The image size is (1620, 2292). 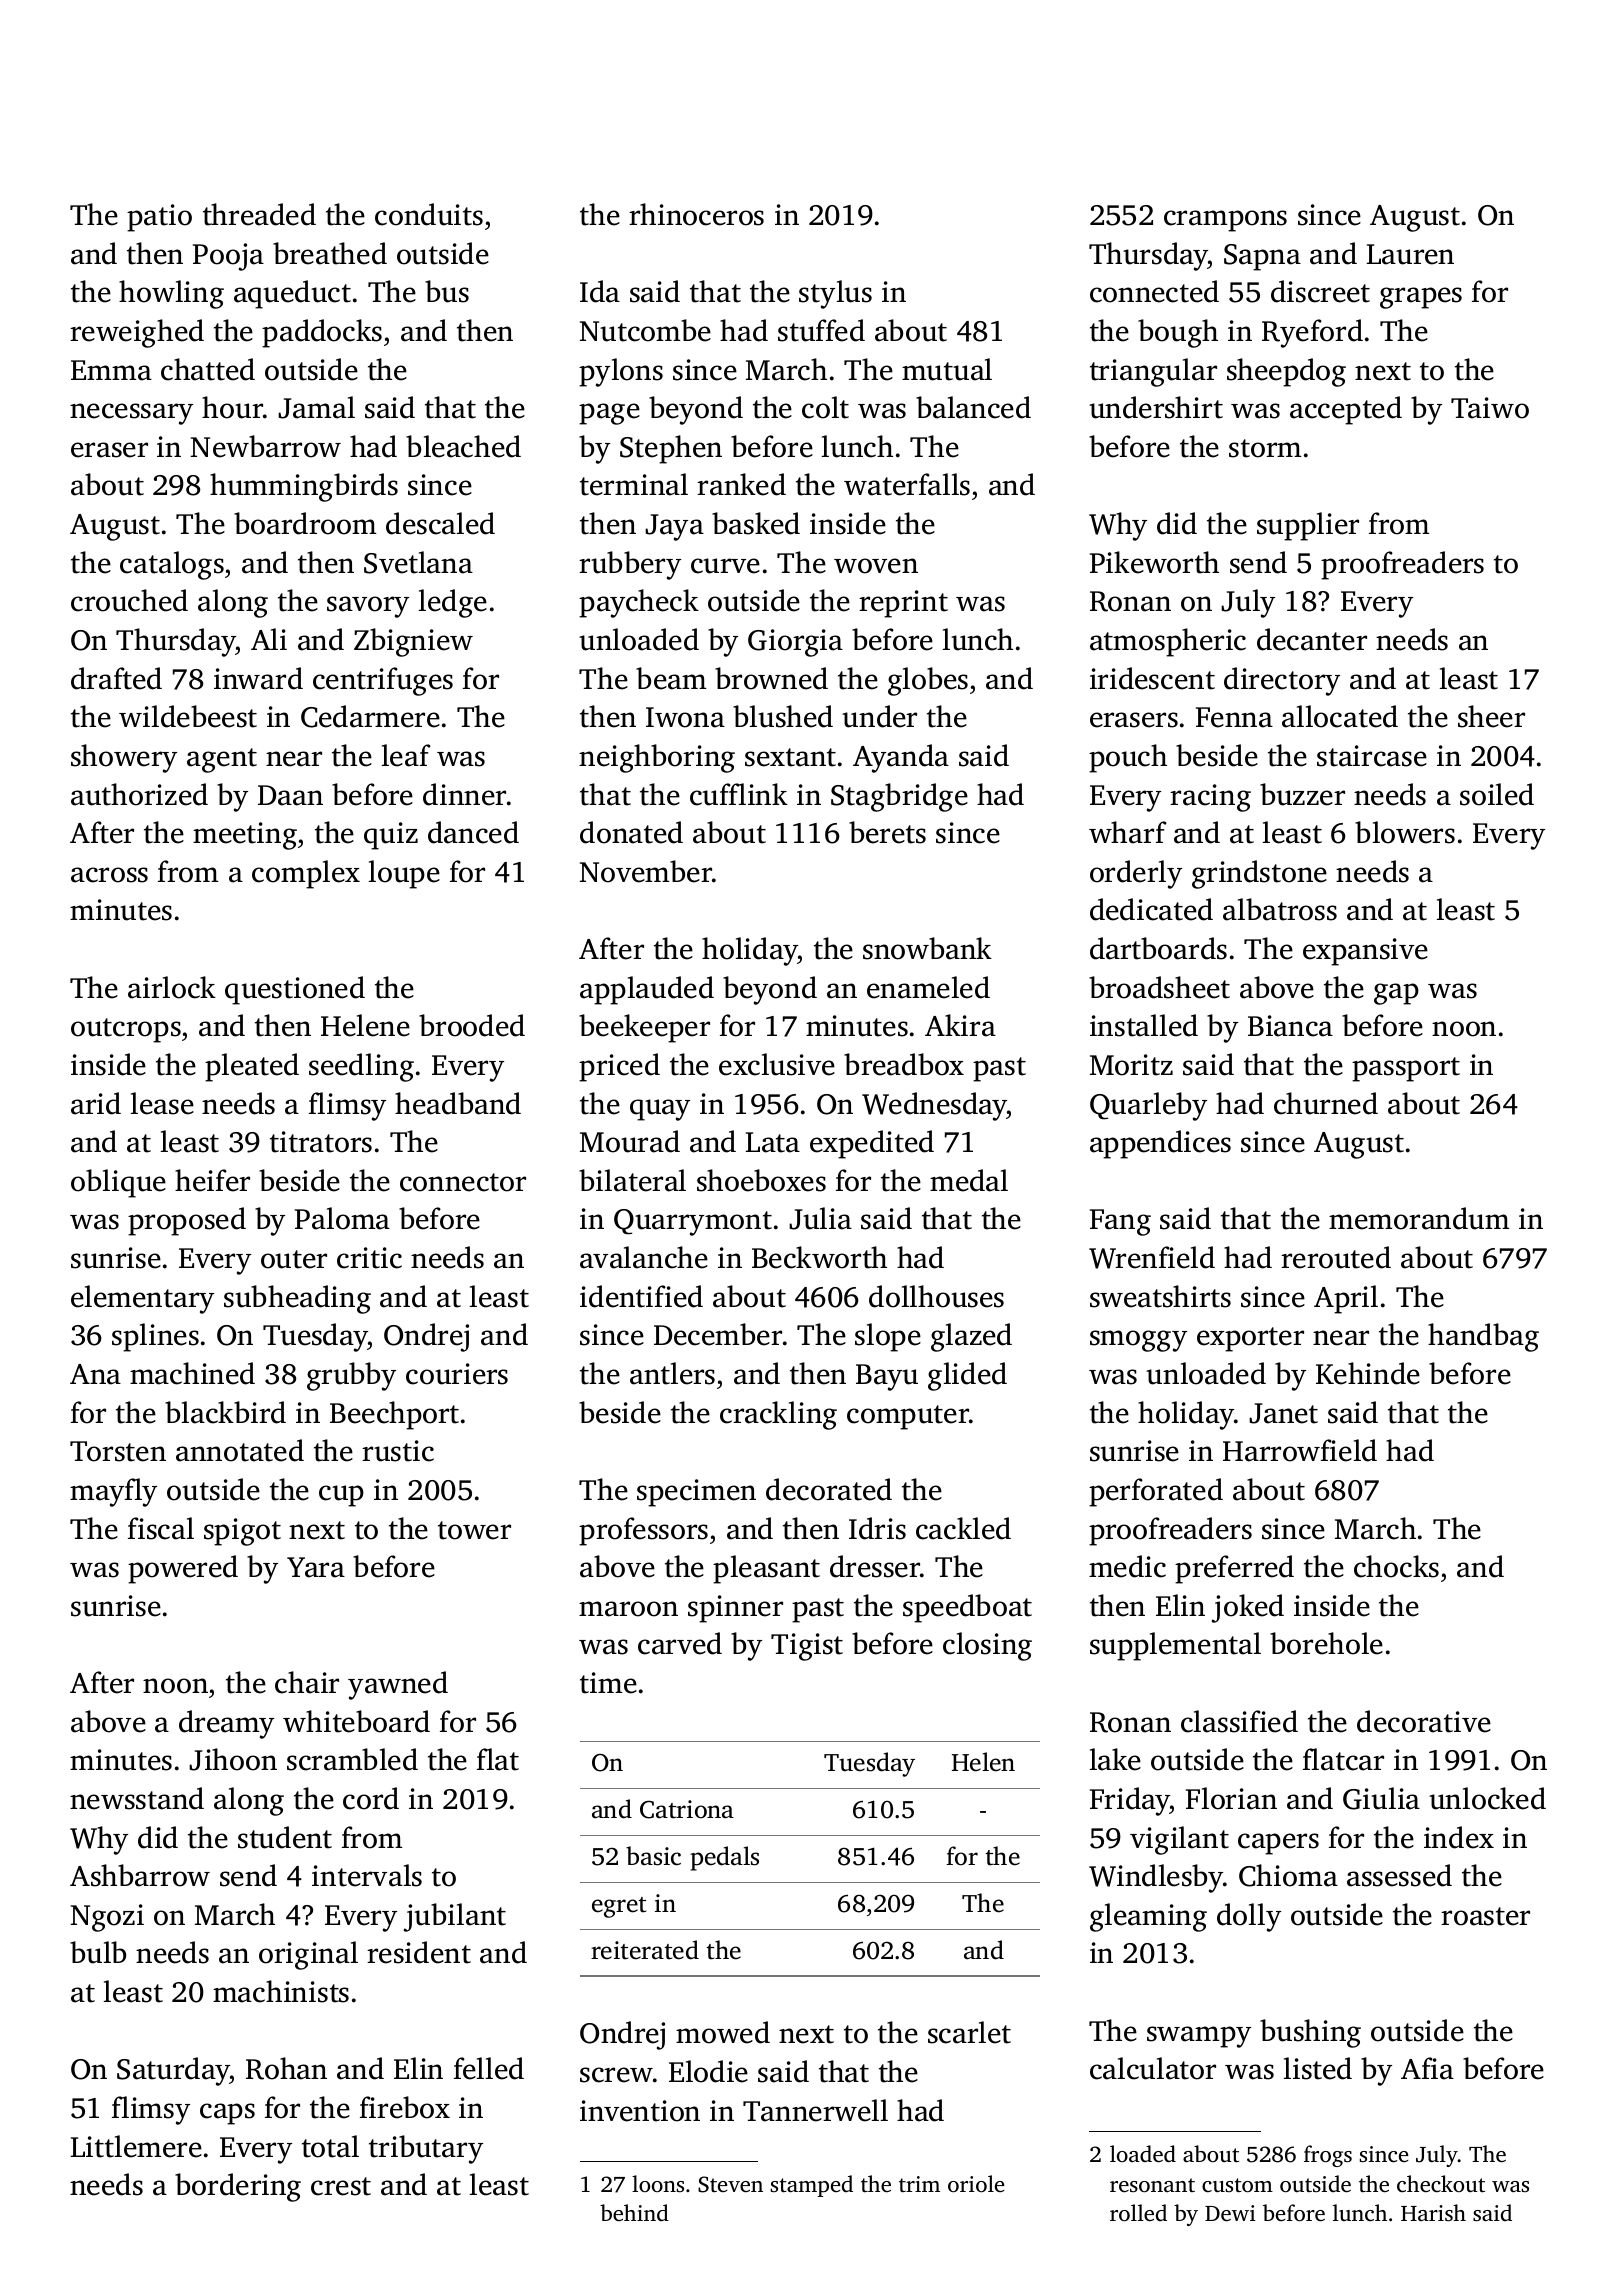 I want to click on atmospheric, so click(x=1168, y=642).
